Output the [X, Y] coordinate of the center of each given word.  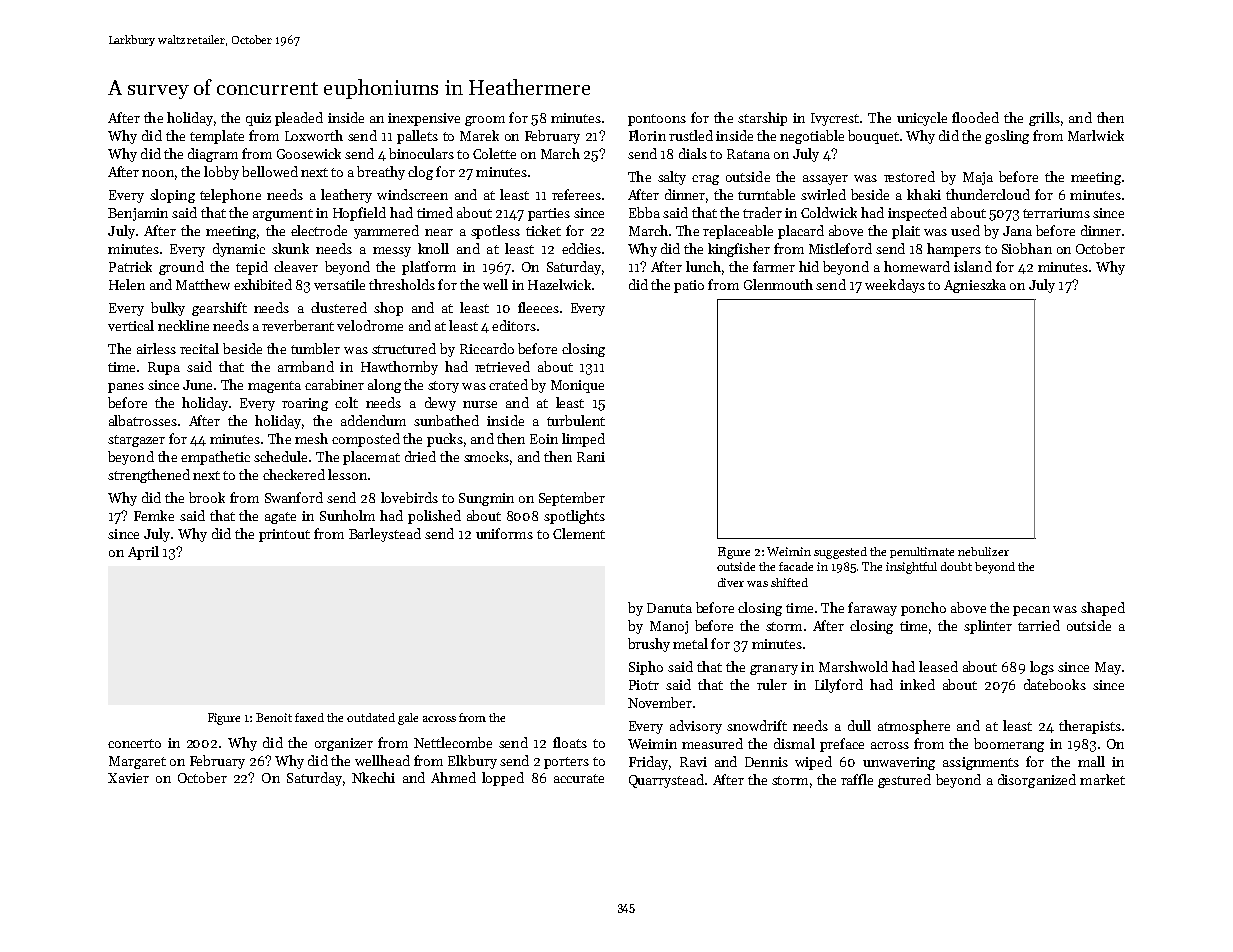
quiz [258, 119]
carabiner [334, 384]
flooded [975, 117]
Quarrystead [666, 781]
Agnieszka [975, 286]
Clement [579, 533]
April [143, 553]
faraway [872, 609]
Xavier [128, 778]
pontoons [657, 120]
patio [689, 286]
